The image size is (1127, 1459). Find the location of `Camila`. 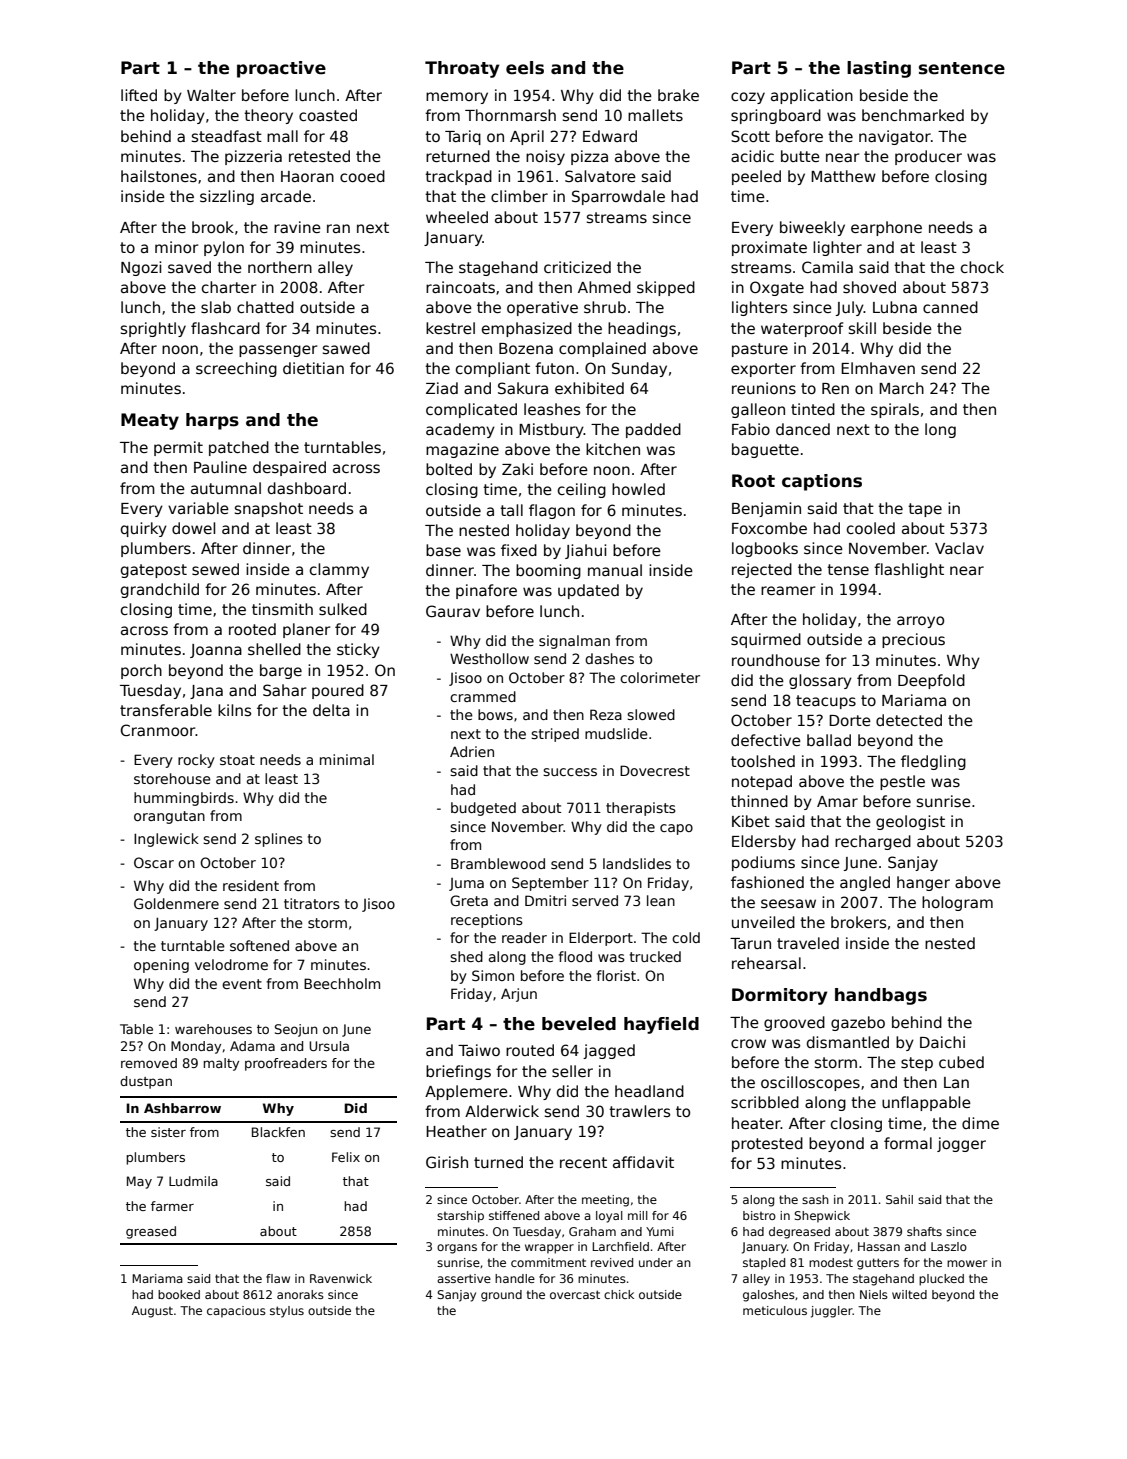

Camila is located at coordinates (827, 267).
